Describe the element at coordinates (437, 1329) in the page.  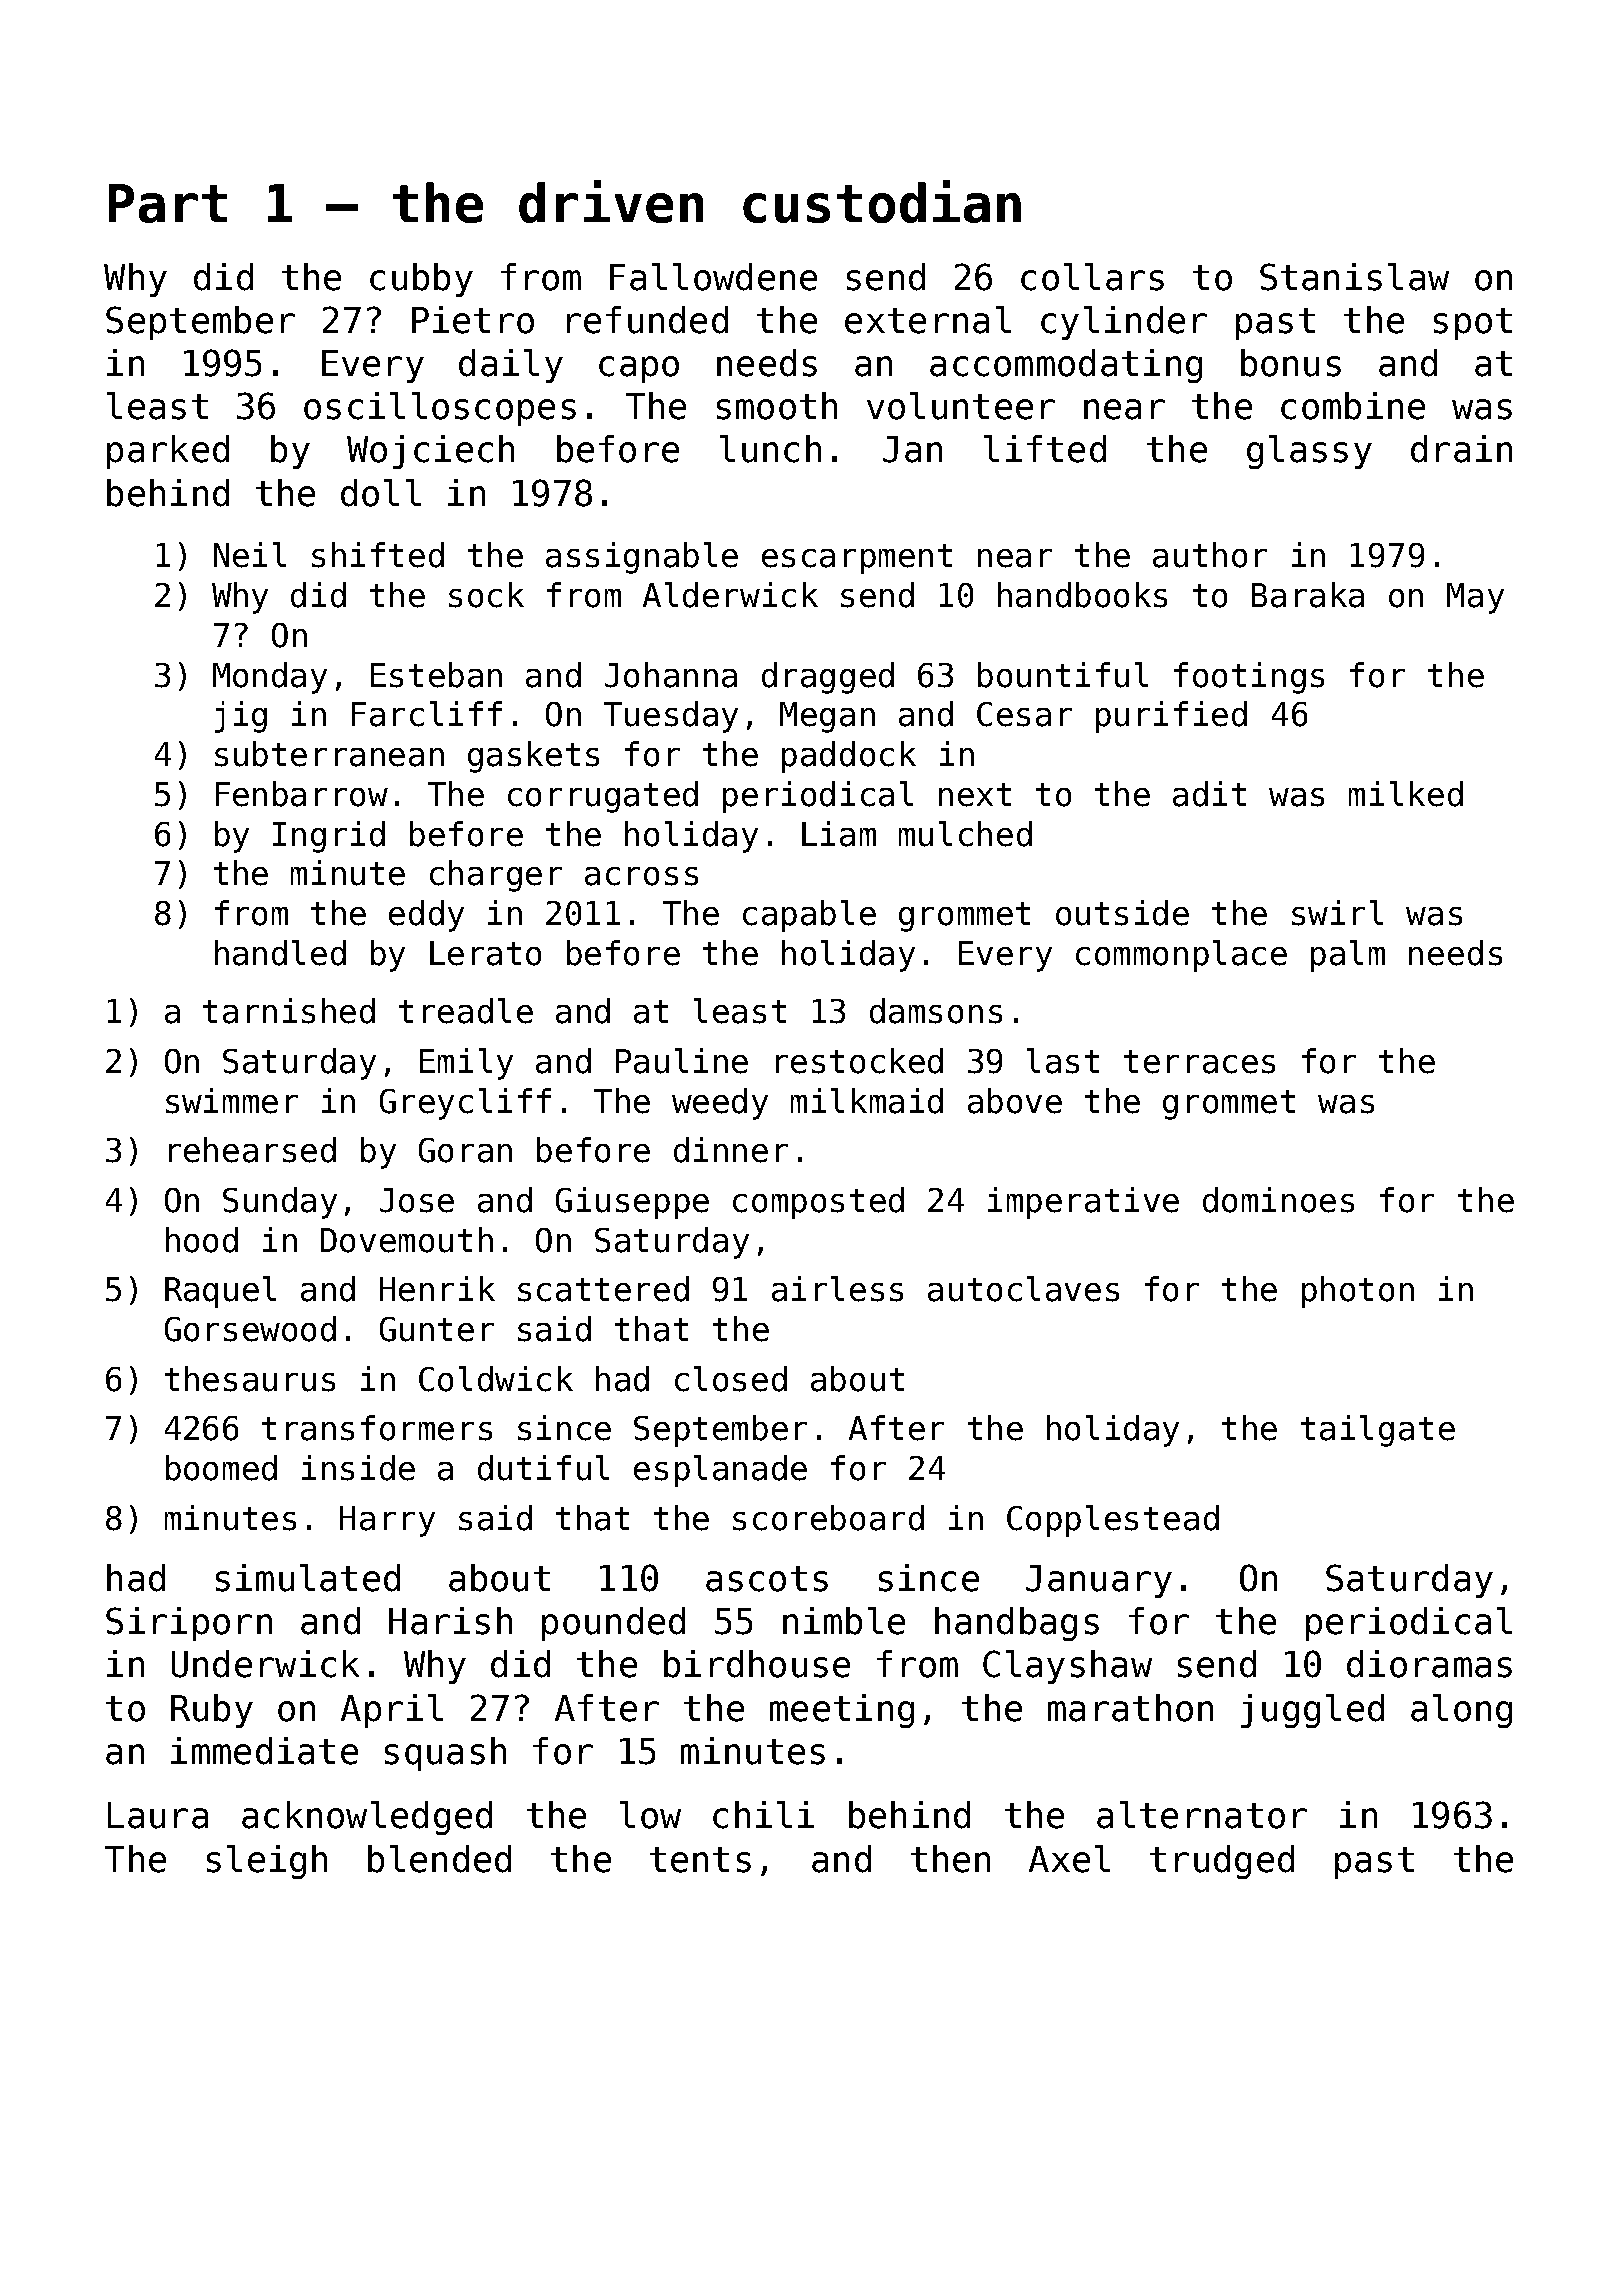
I see `Gunter` at that location.
